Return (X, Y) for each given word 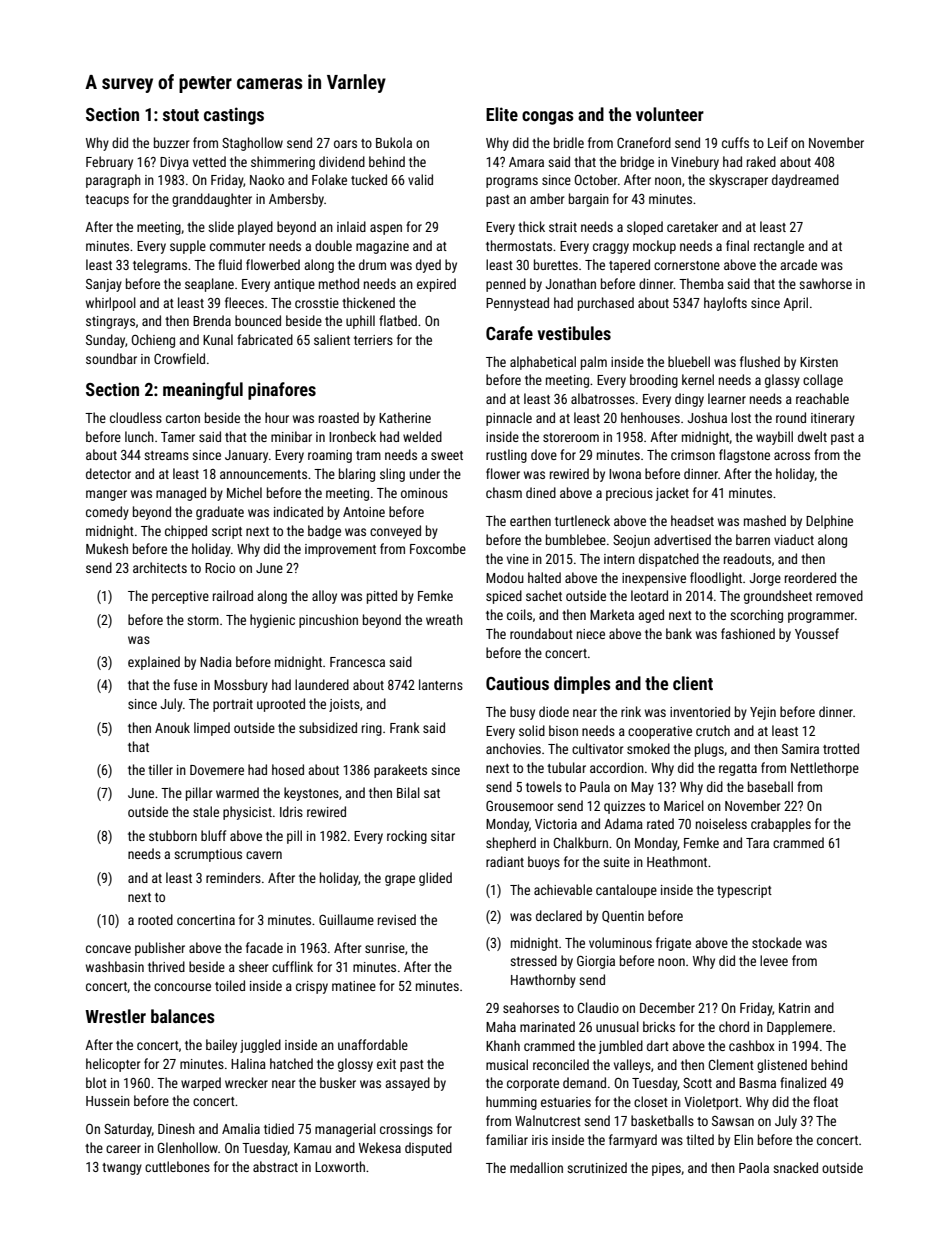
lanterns (441, 684)
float (825, 1101)
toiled (230, 985)
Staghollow (252, 144)
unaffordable (373, 1044)
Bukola (394, 142)
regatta (738, 770)
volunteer (670, 114)
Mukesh (107, 548)
